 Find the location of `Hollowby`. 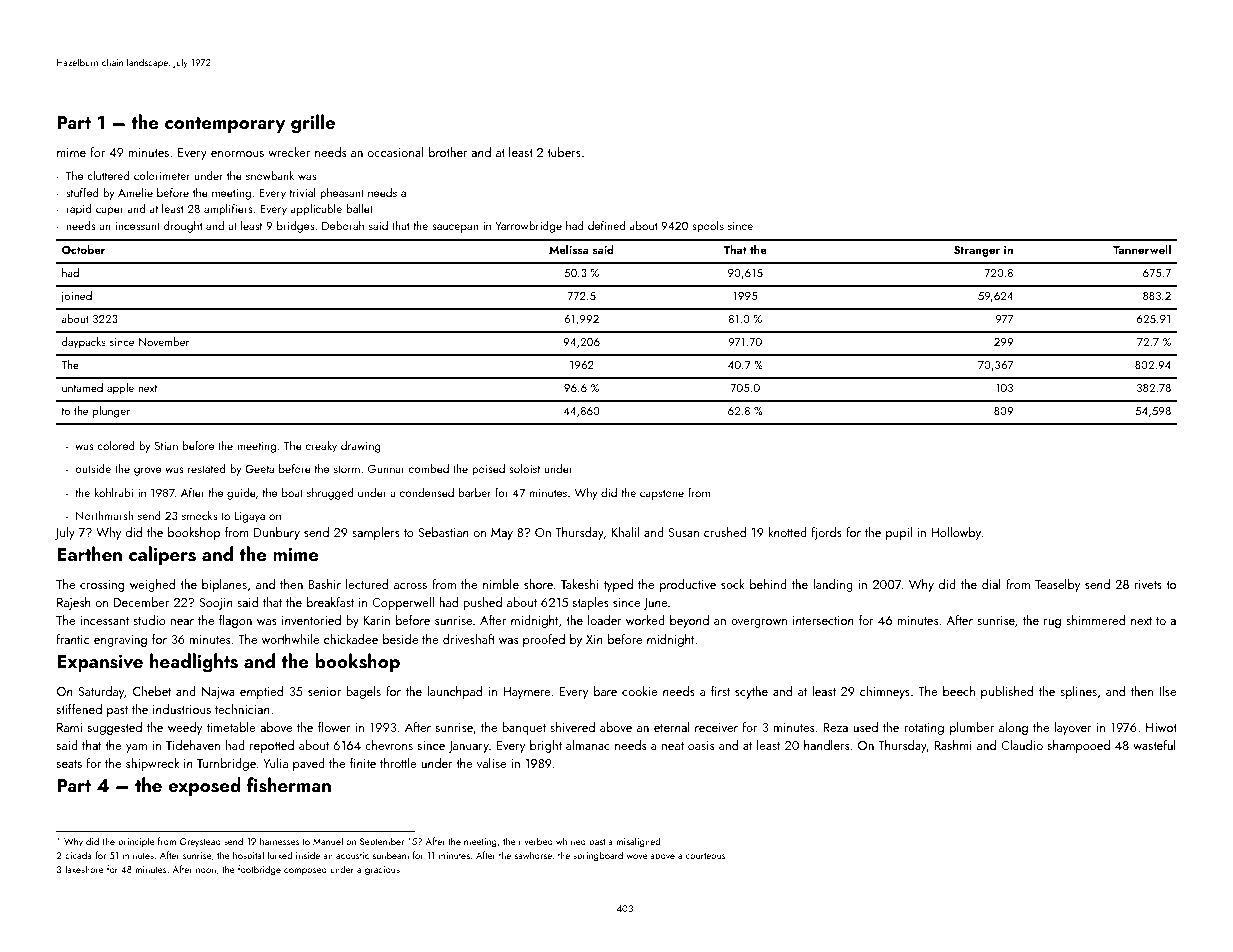

Hollowby is located at coordinates (956, 533).
